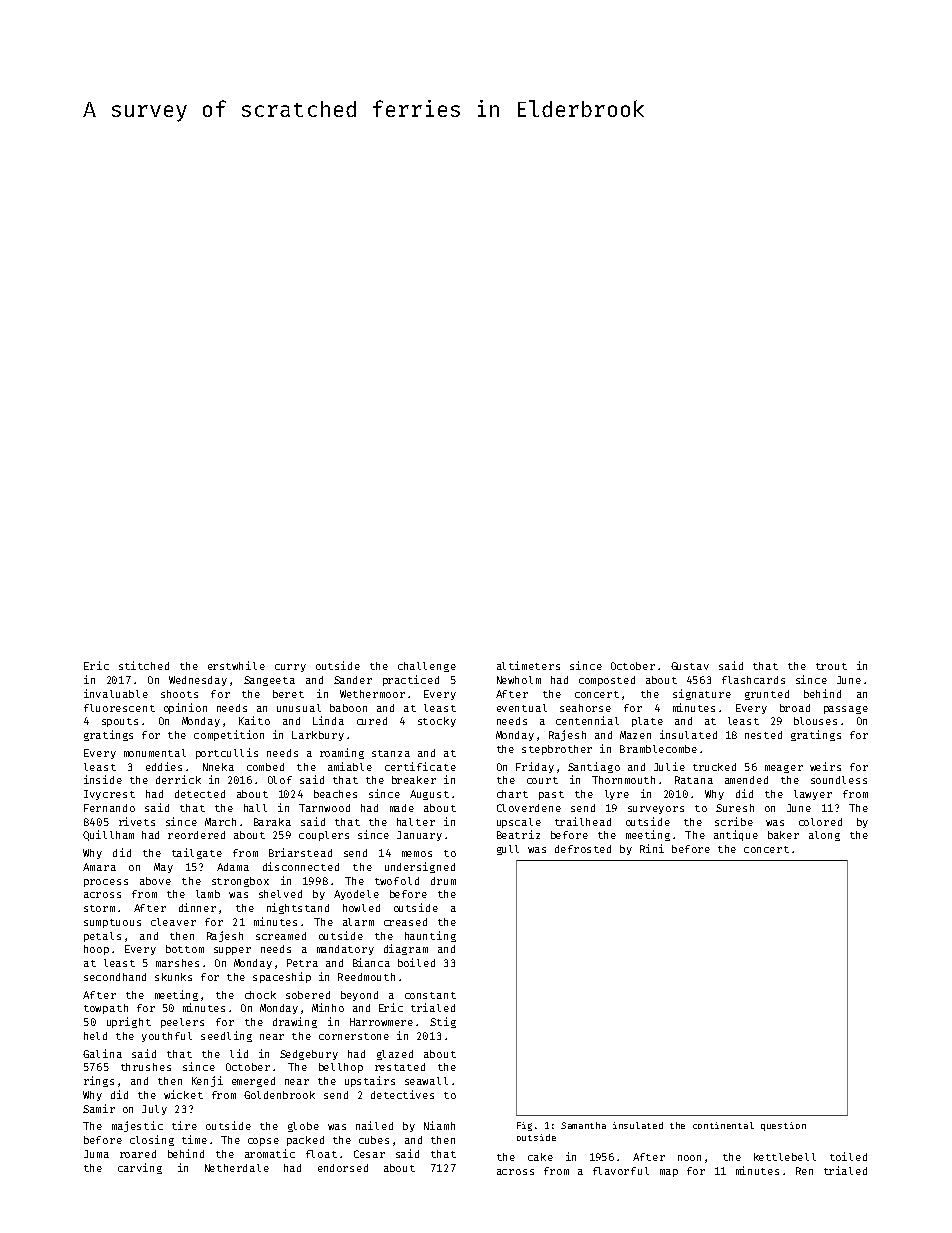 This screenshot has height=1233, width=952. What do you see at coordinates (416, 962) in the screenshot?
I see `boiled` at bounding box center [416, 962].
